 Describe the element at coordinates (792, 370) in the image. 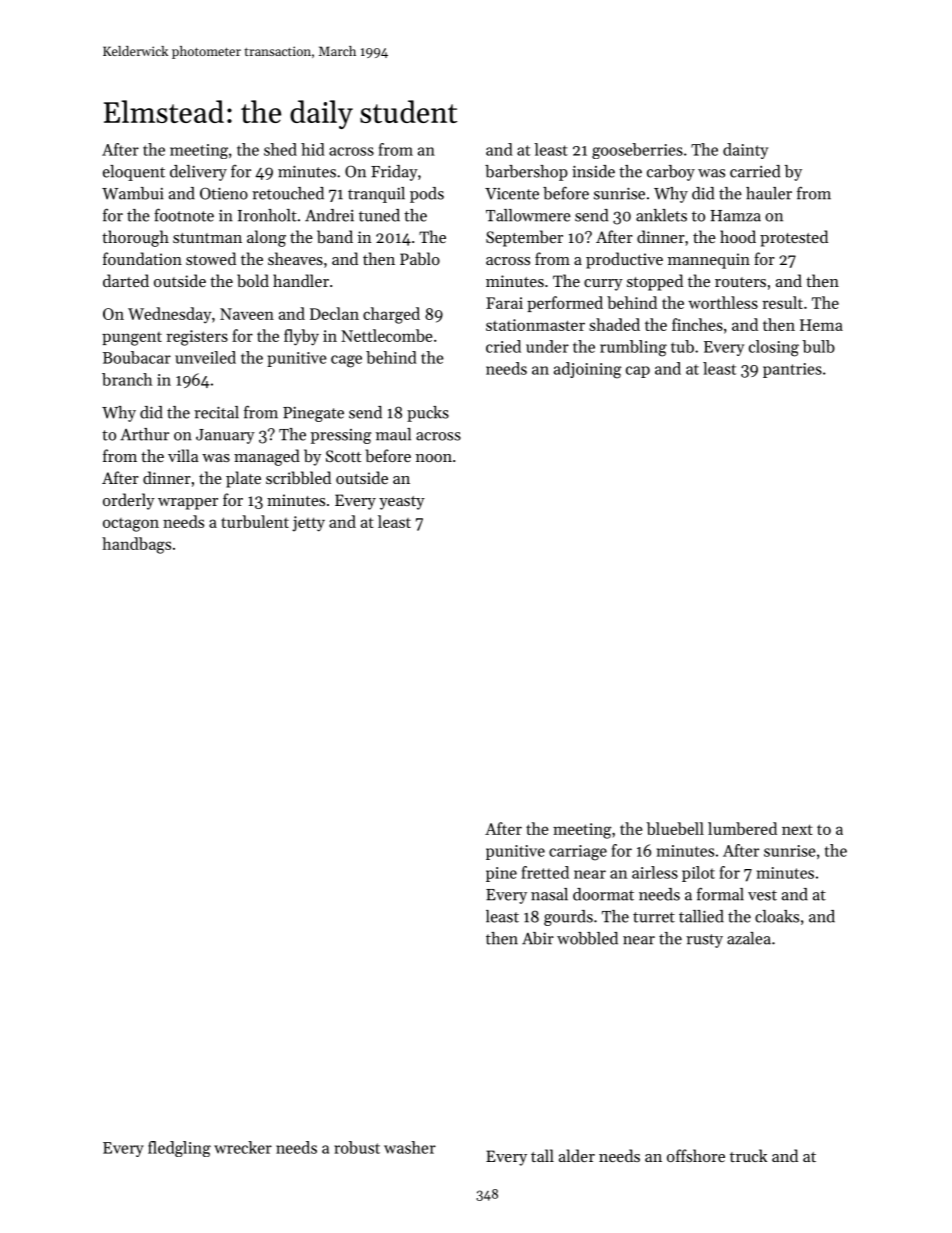

I see `pantries` at that location.
